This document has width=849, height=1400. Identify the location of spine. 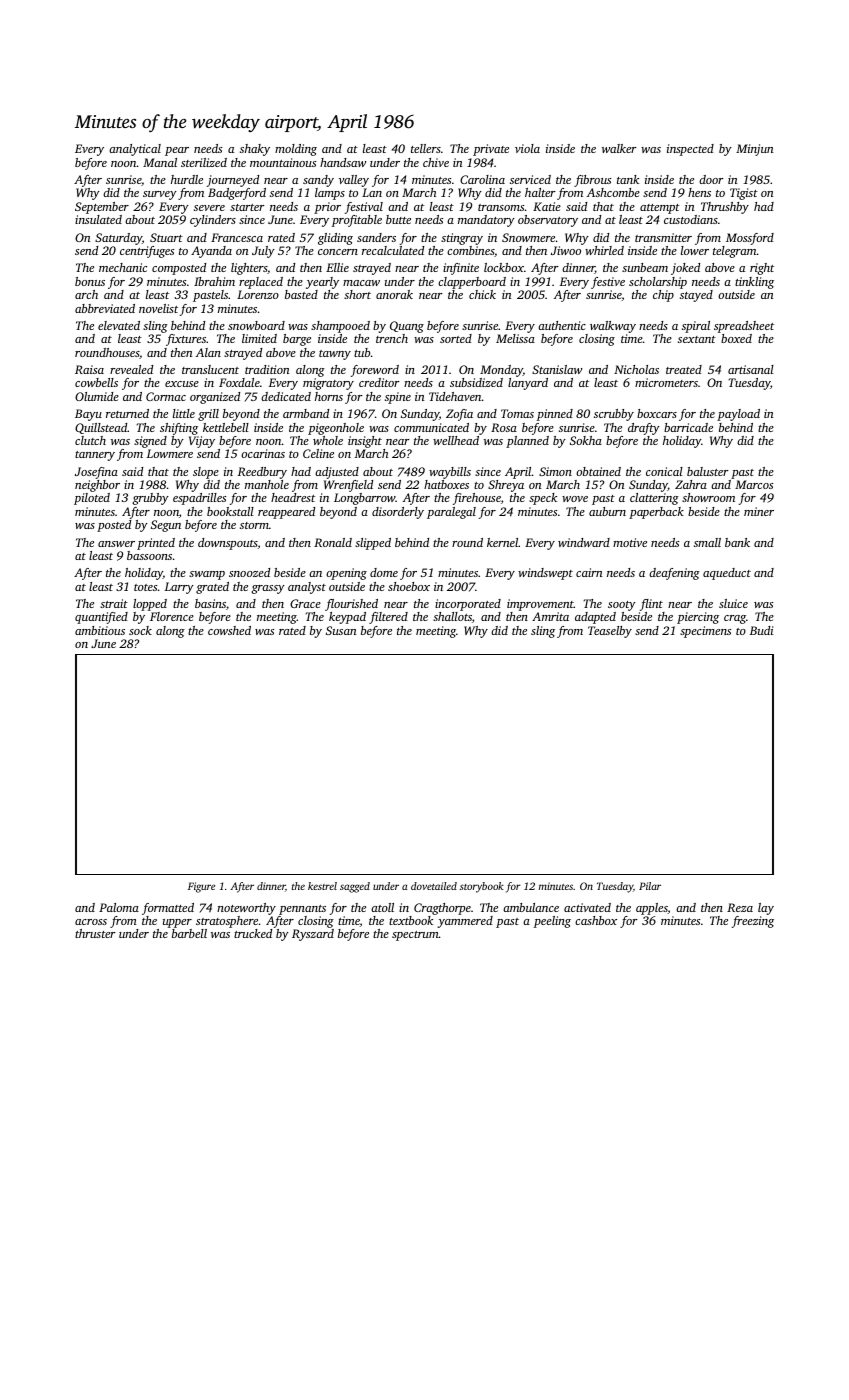
(398, 398).
